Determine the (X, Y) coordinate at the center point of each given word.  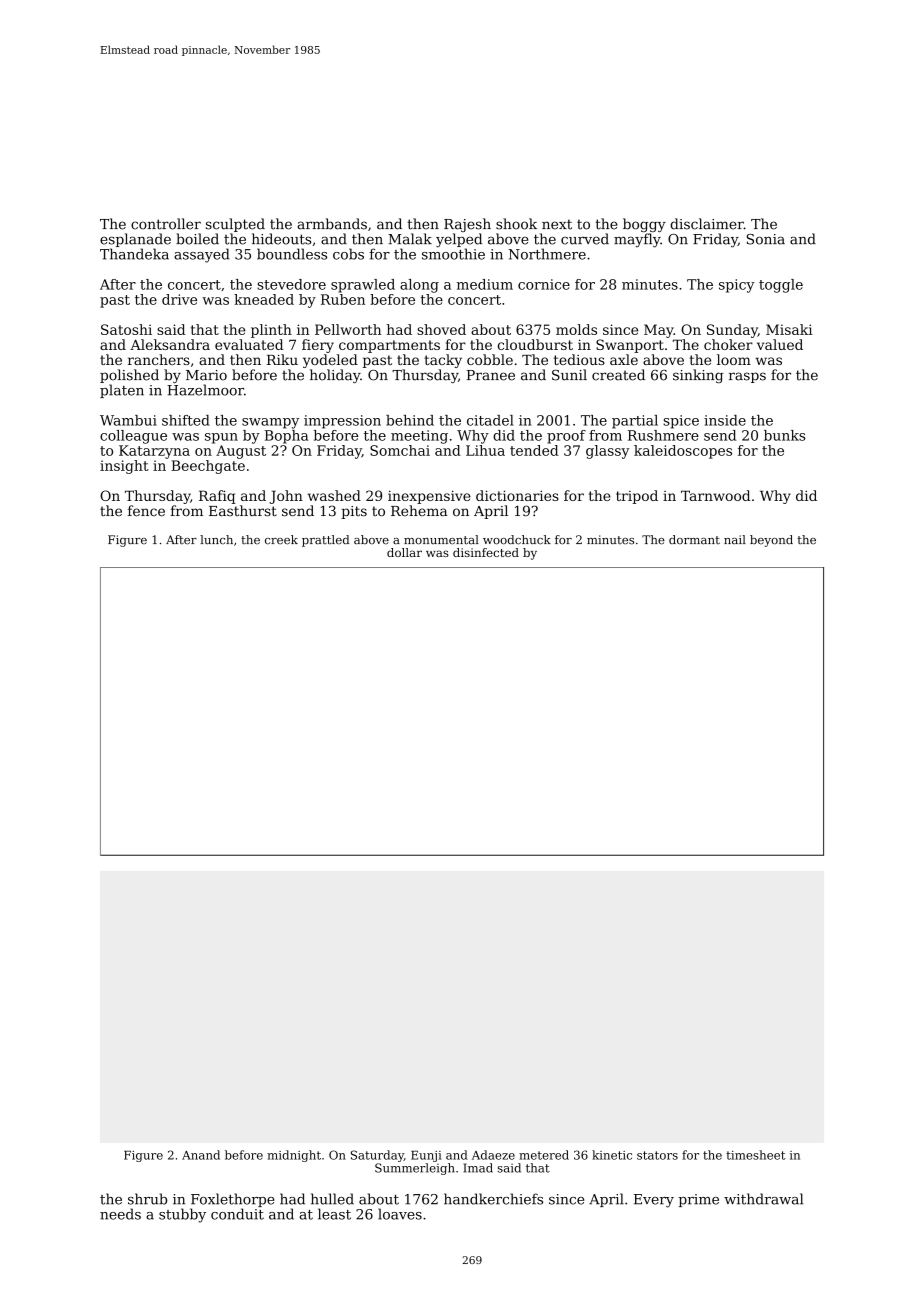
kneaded (264, 299)
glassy (607, 452)
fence (146, 510)
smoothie (453, 254)
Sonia (766, 239)
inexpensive (429, 497)
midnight (294, 1156)
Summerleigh (415, 1169)
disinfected (486, 552)
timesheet (756, 1155)
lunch (216, 540)
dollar (404, 552)
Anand (201, 1155)
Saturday (377, 1156)
